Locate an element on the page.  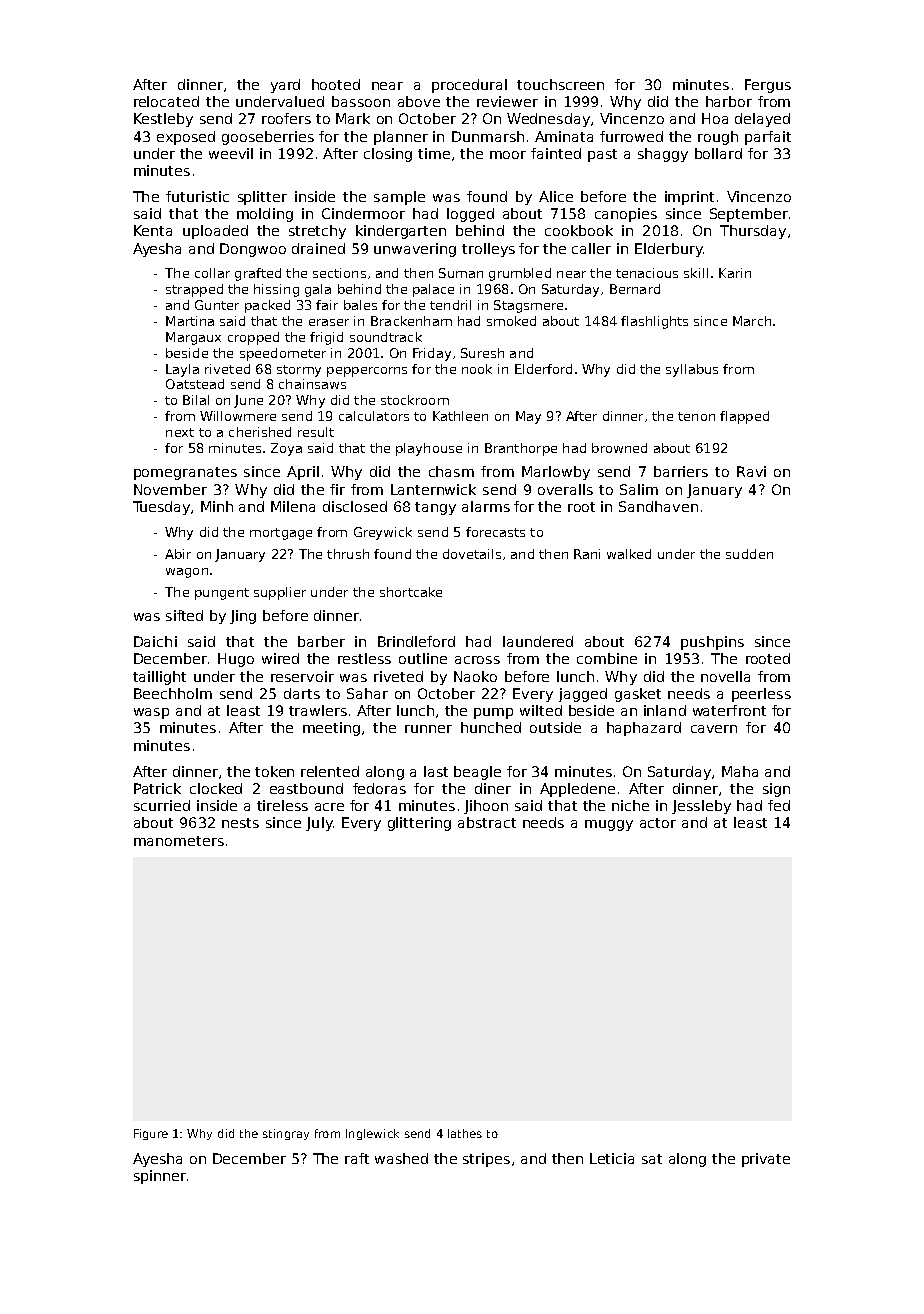
across is located at coordinates (477, 660).
